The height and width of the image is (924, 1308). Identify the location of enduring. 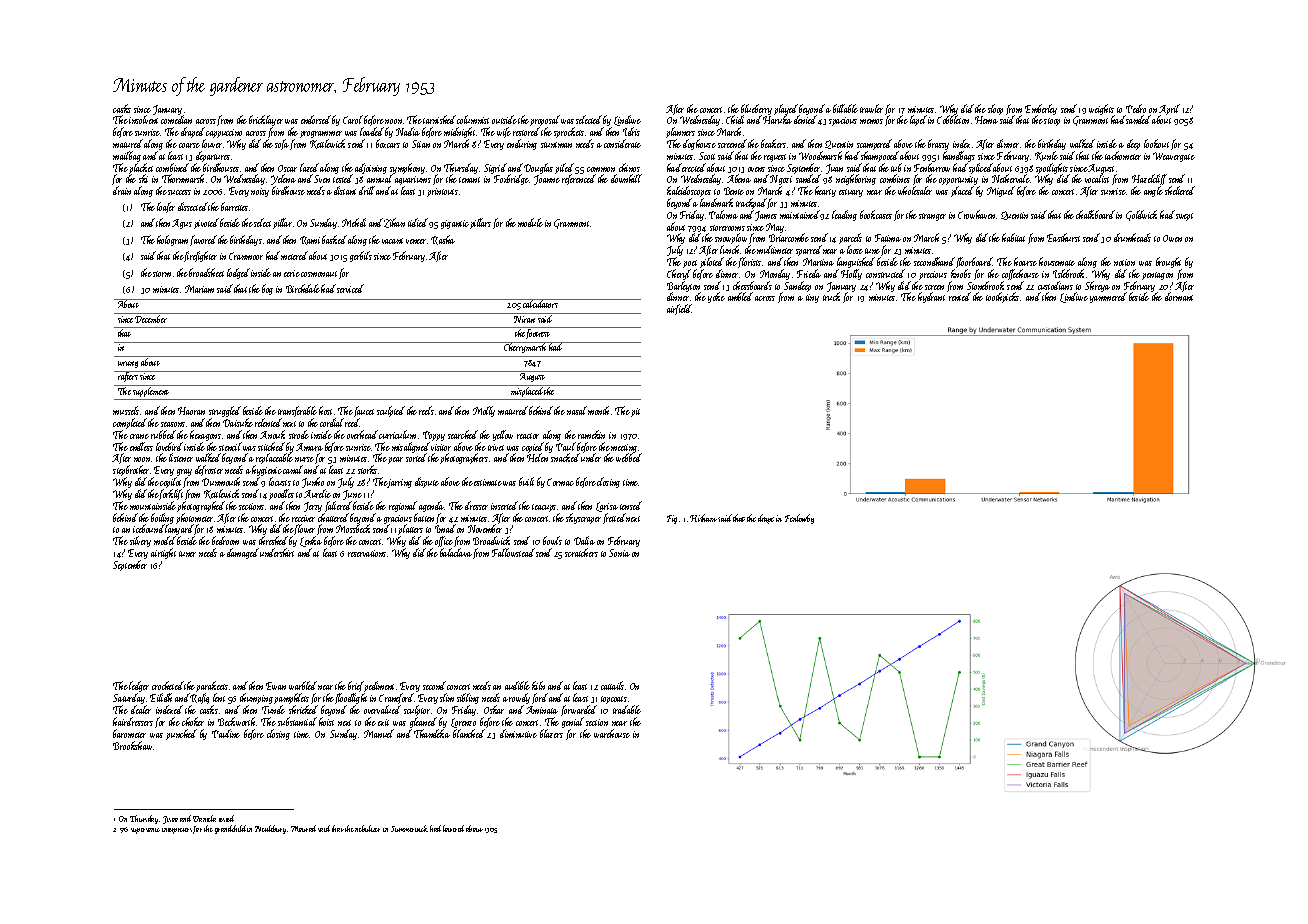
(522, 144).
